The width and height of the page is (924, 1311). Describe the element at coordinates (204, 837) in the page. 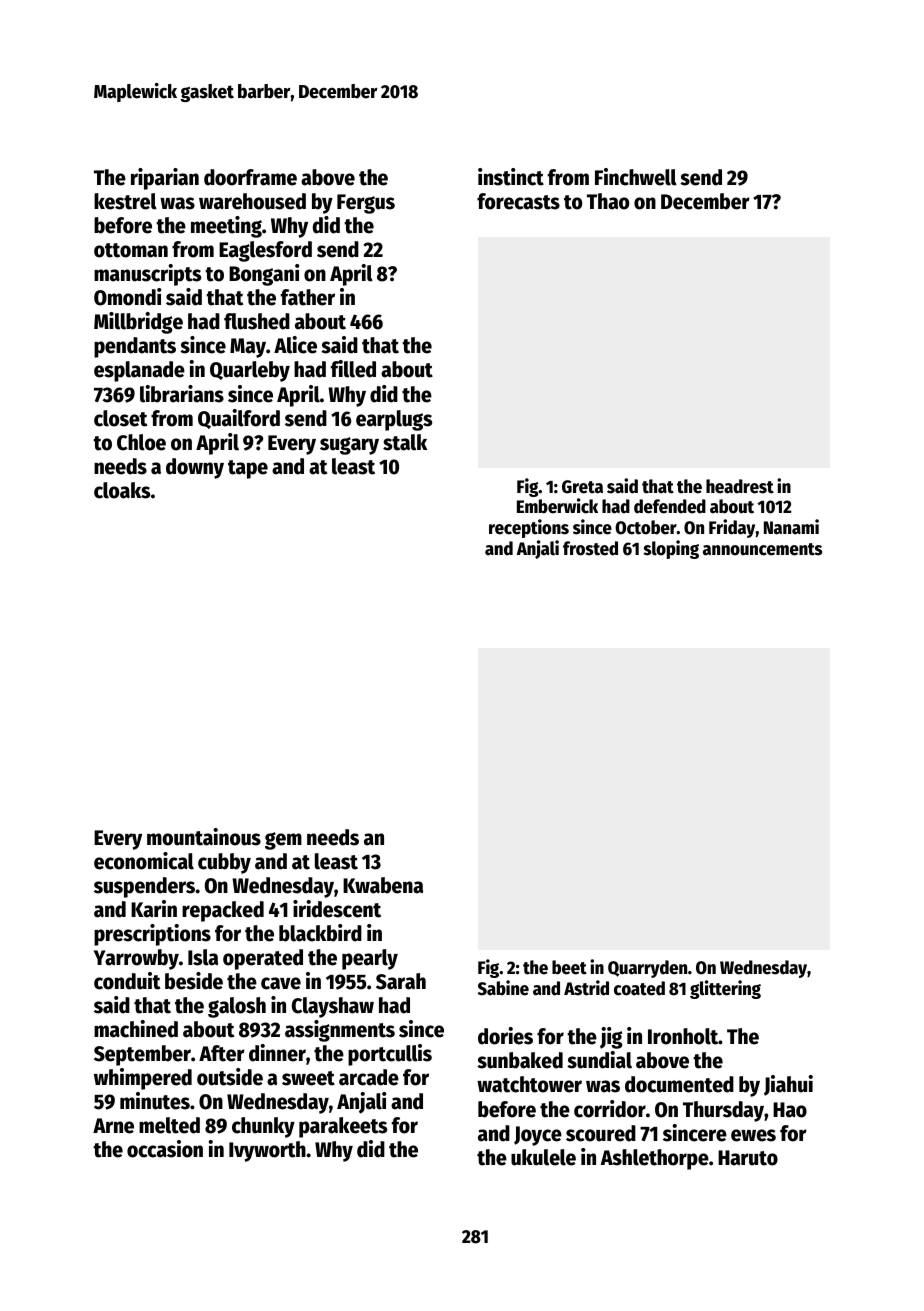

I see `mountainous` at that location.
